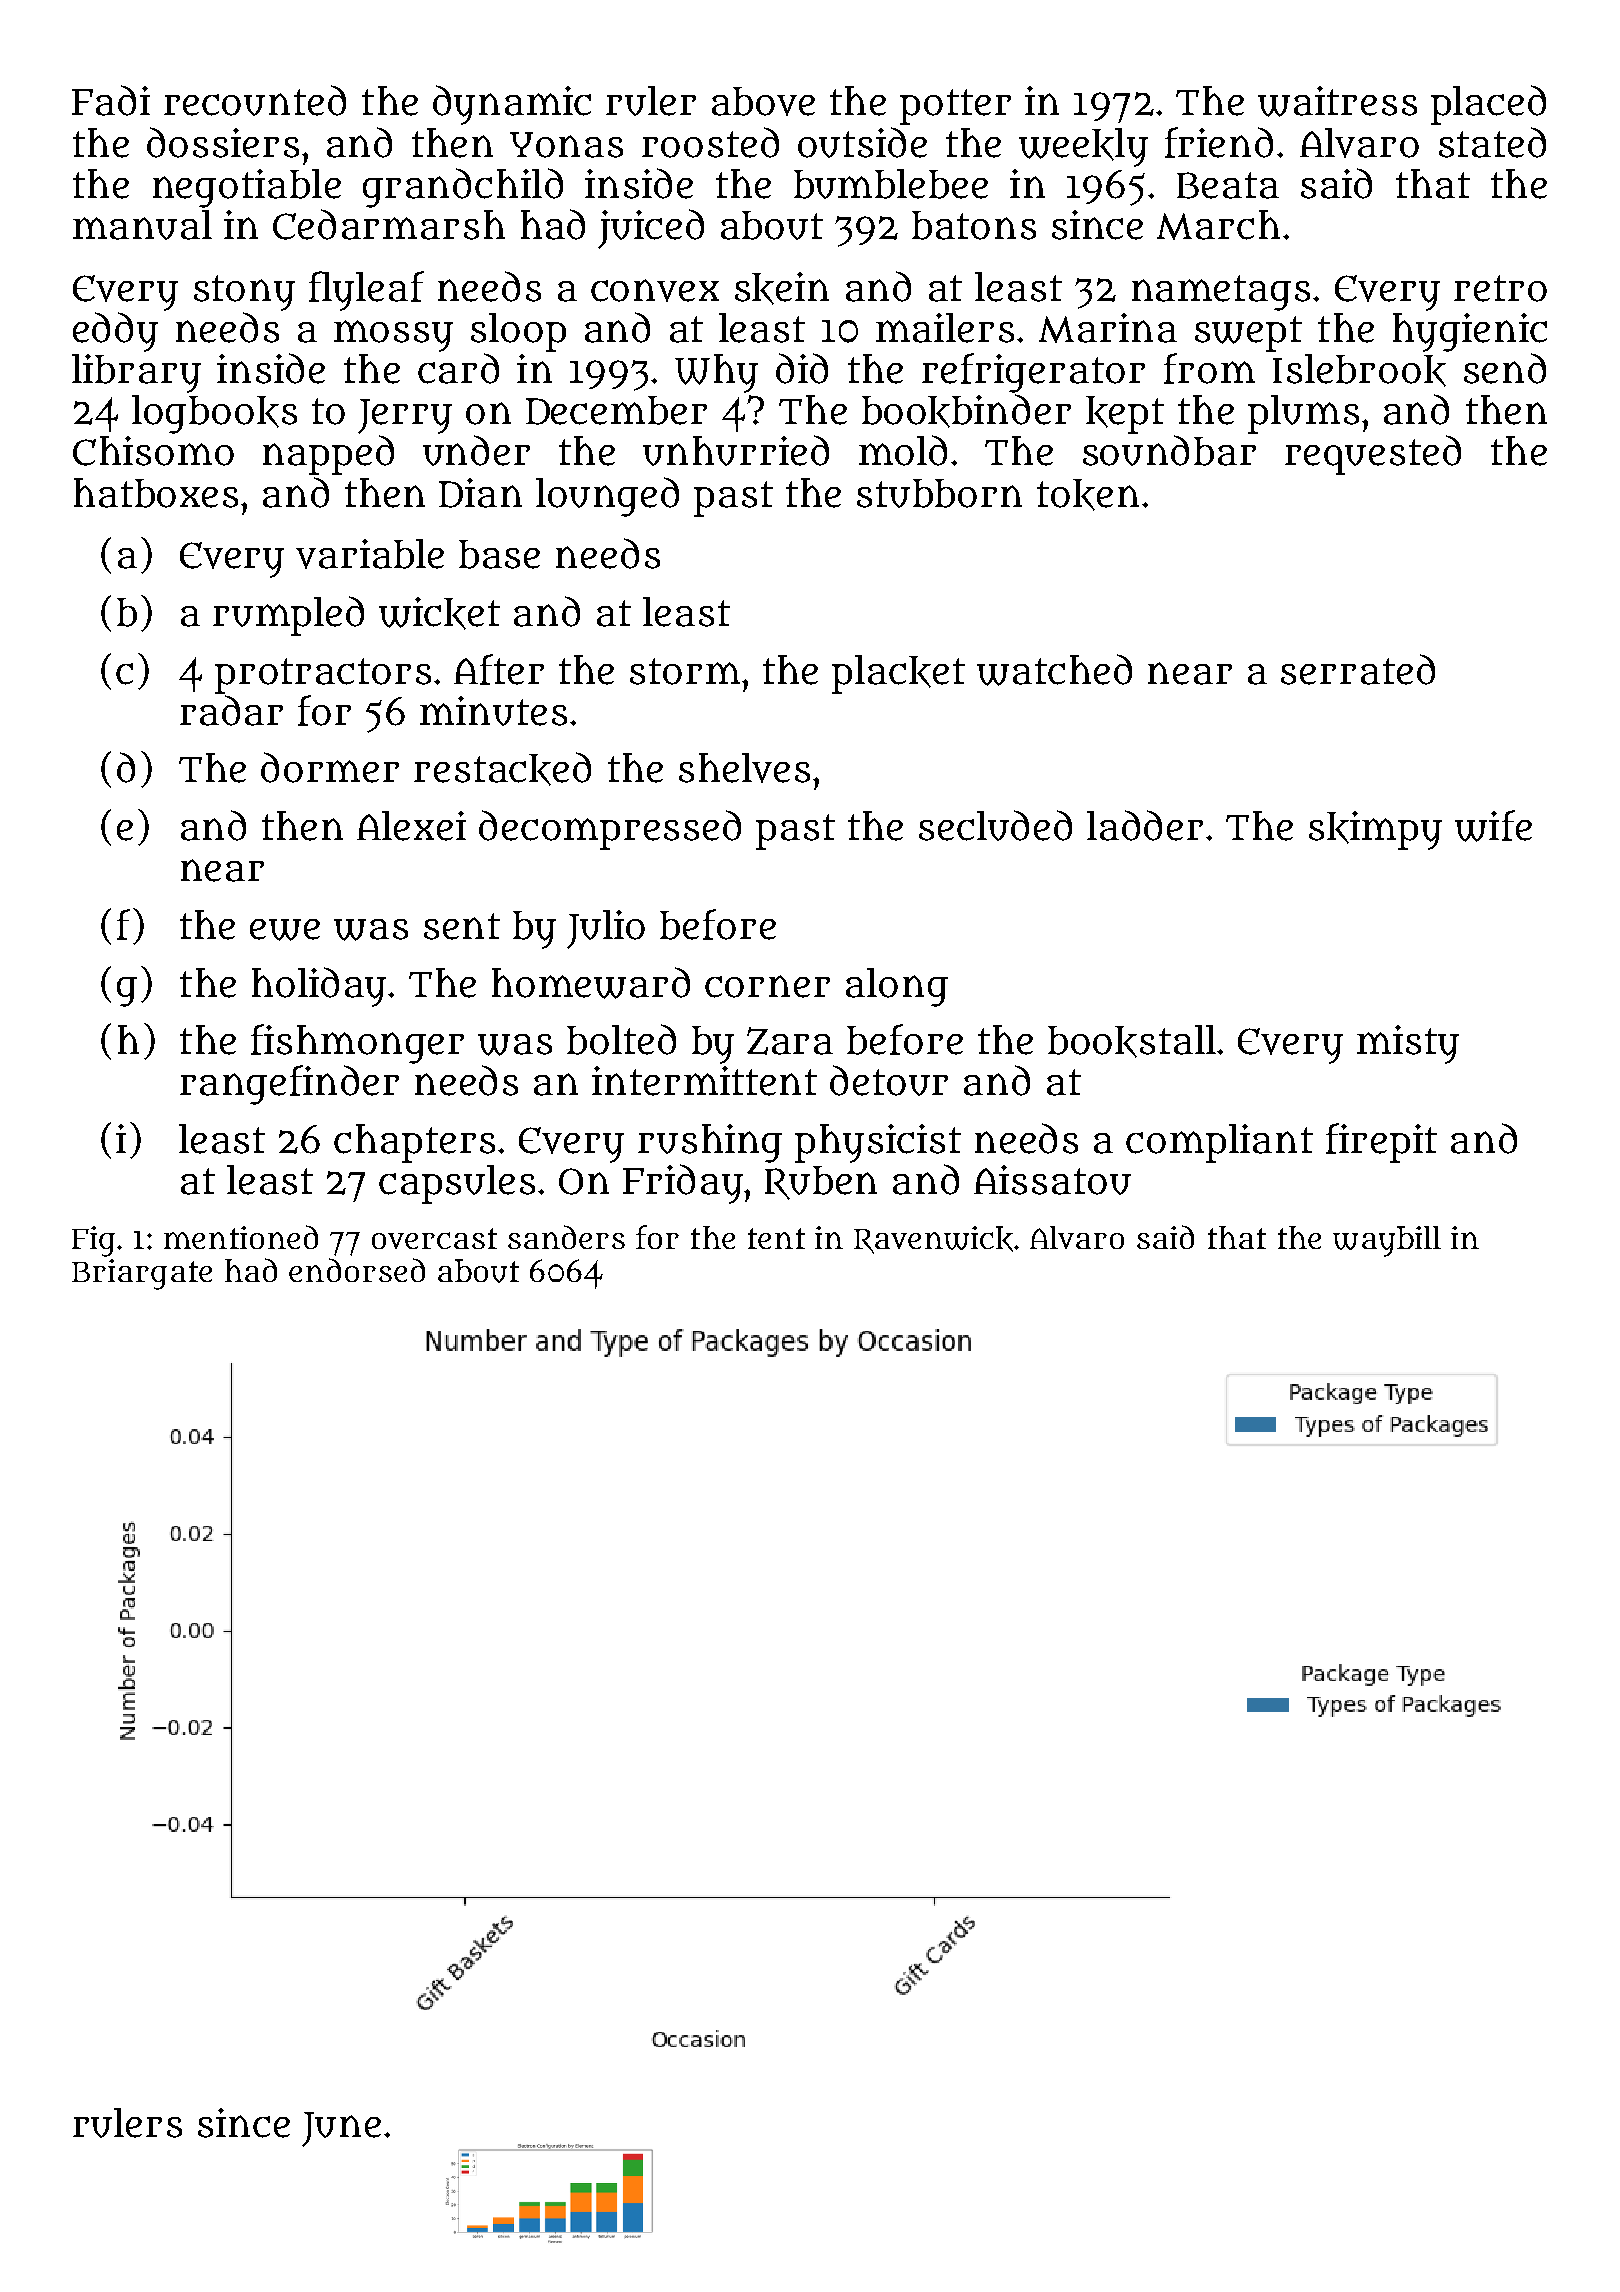 Image resolution: width=1620 pixels, height=2292 pixels. I want to click on dossiers, so click(223, 142).
